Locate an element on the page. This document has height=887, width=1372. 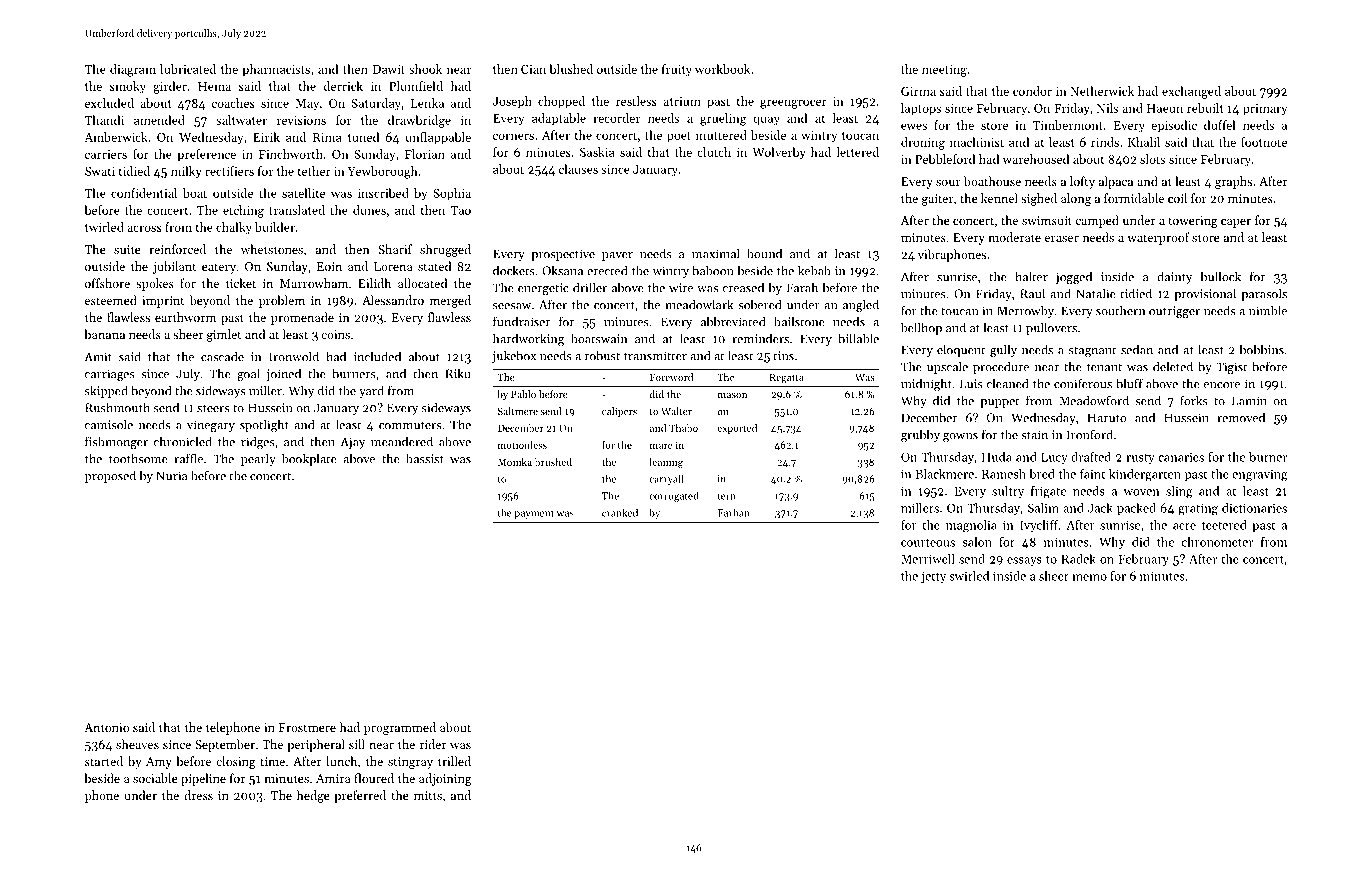
dress is located at coordinates (198, 795).
